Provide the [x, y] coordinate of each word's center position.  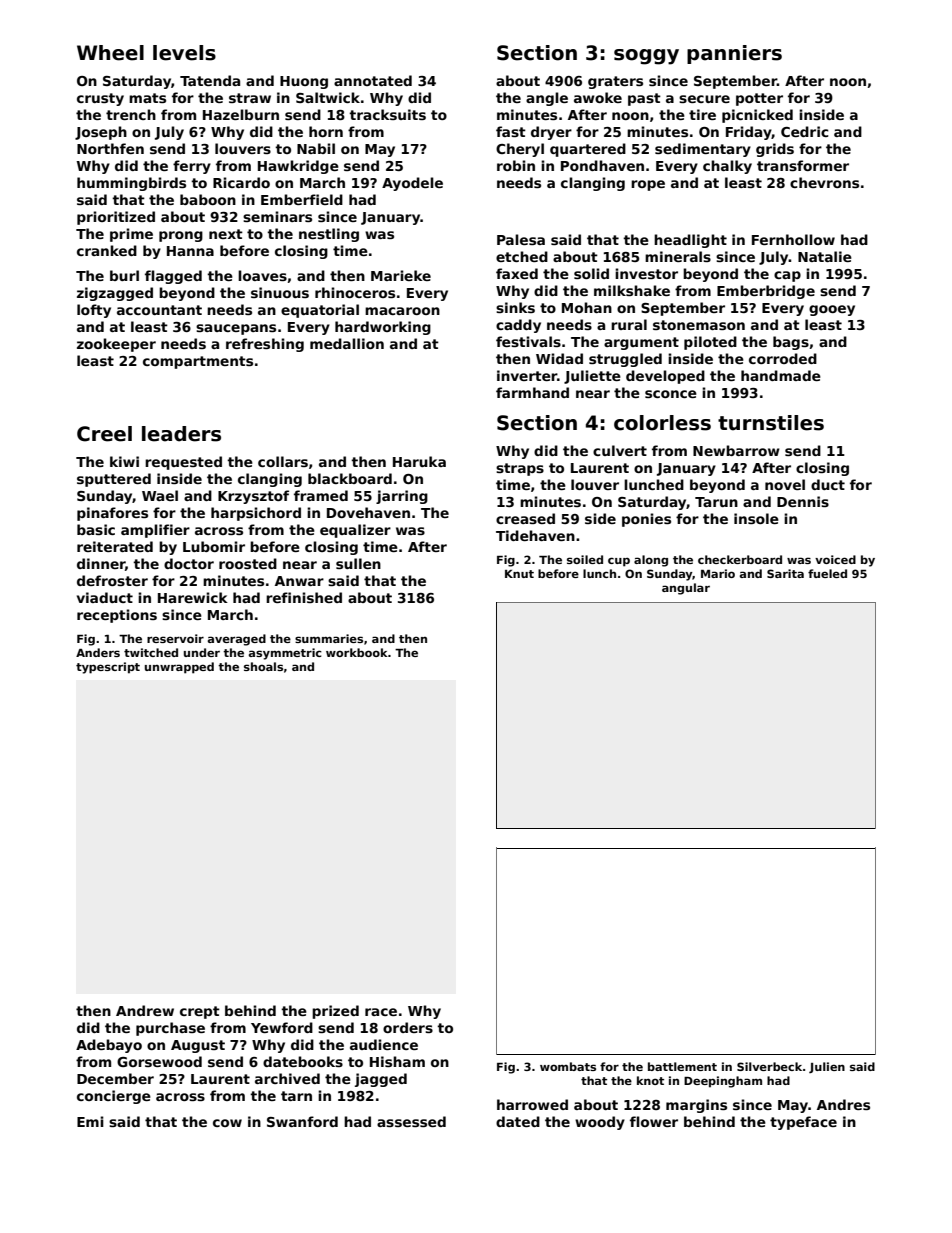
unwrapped [179, 668]
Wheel [110, 53]
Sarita [785, 573]
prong [181, 236]
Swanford [302, 1121]
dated [518, 1121]
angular [686, 589]
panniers [734, 54]
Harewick [193, 597]
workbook [357, 652]
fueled [827, 573]
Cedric [805, 131]
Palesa [521, 239]
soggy [646, 57]
